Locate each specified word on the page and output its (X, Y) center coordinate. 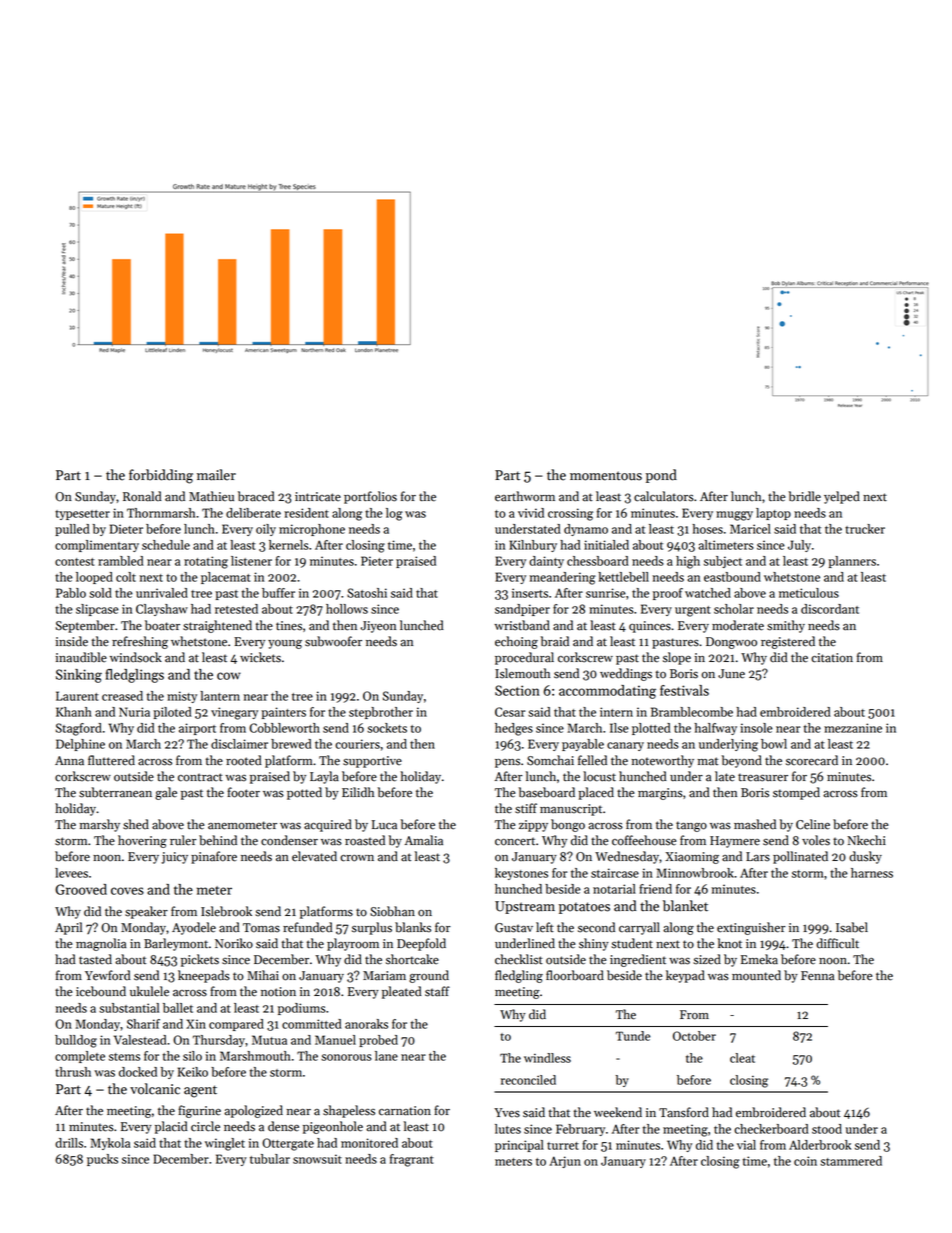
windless (547, 1058)
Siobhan (392, 911)
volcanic (155, 1089)
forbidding (161, 476)
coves (127, 891)
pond (661, 476)
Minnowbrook (695, 873)
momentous (606, 476)
